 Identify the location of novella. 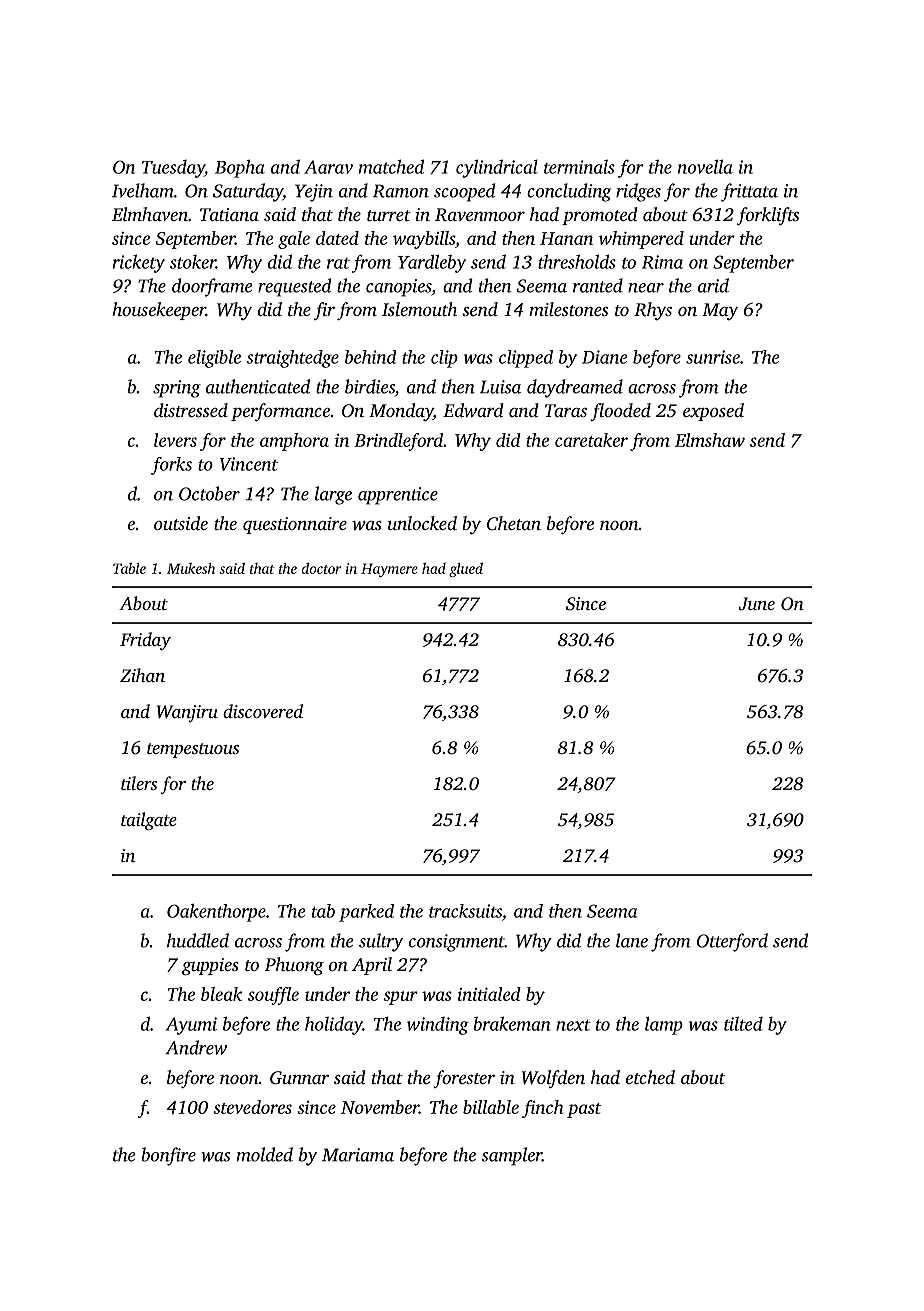
(705, 166).
